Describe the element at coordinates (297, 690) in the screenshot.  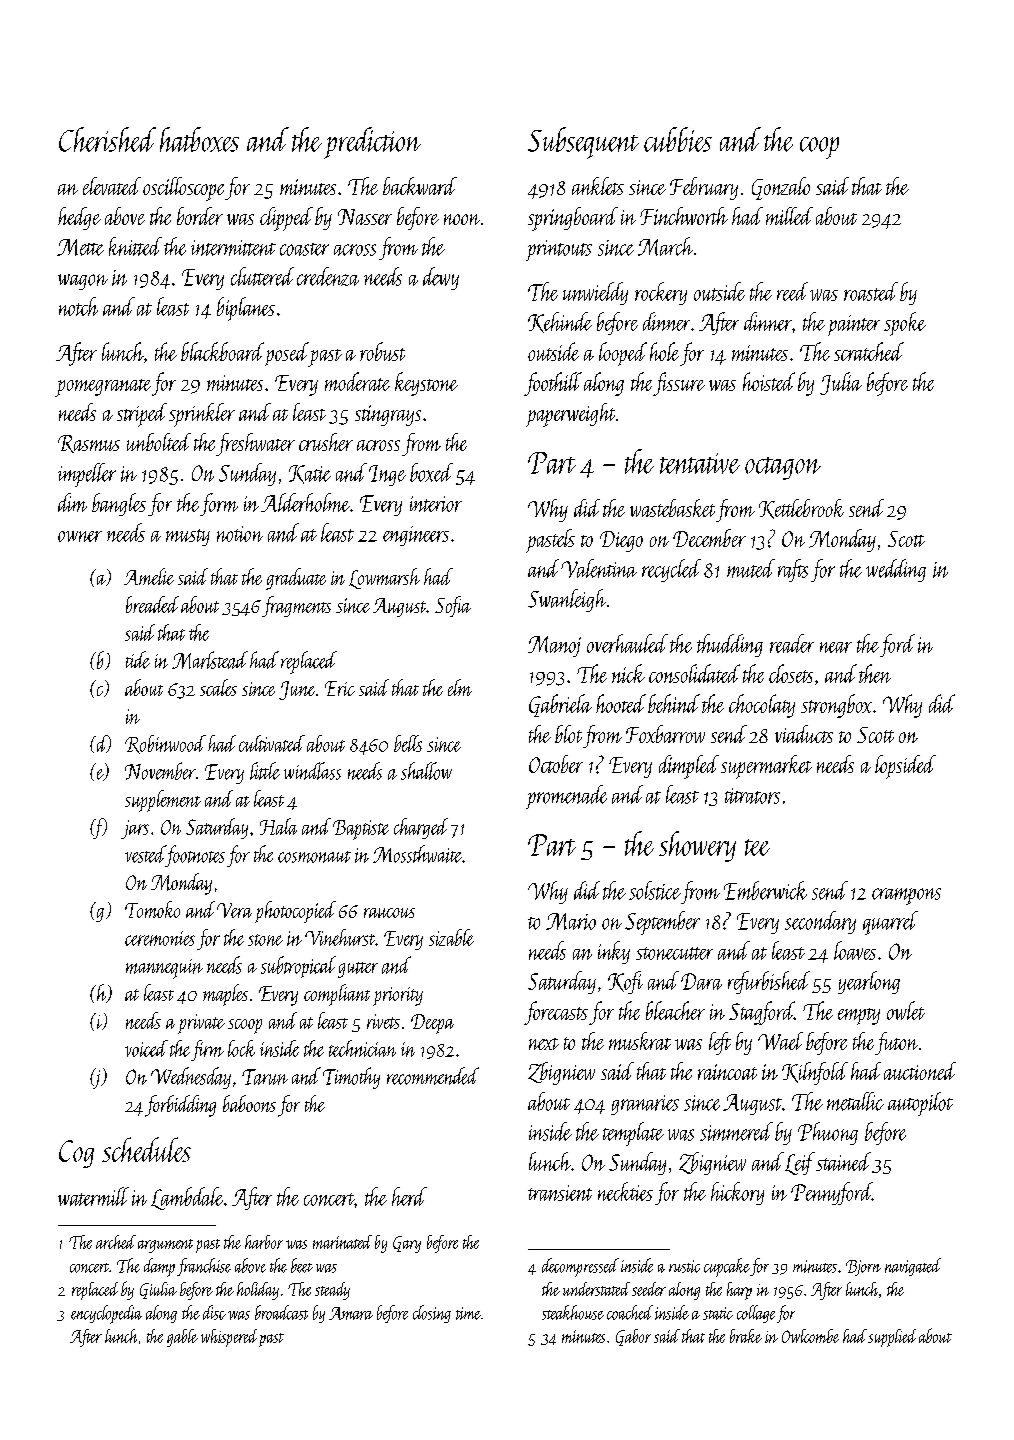
I see `June` at that location.
